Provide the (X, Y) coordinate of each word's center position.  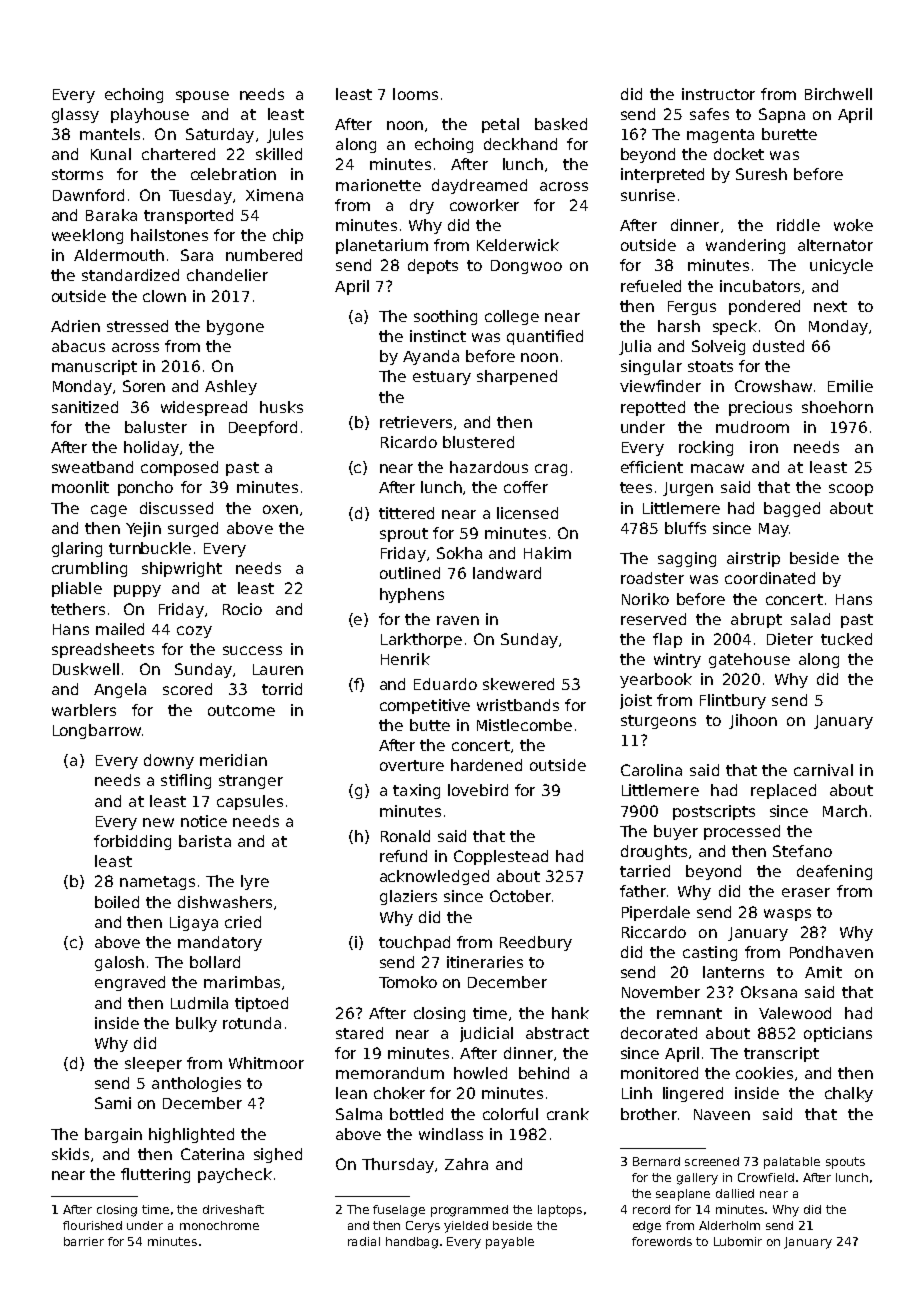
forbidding (132, 842)
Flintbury (733, 701)
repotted (653, 408)
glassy (75, 115)
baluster (156, 427)
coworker (484, 205)
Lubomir (738, 1241)
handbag (412, 1243)
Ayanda (431, 357)
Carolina (651, 770)
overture (412, 765)
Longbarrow (97, 731)
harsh (679, 326)
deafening (834, 872)
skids (70, 1154)
